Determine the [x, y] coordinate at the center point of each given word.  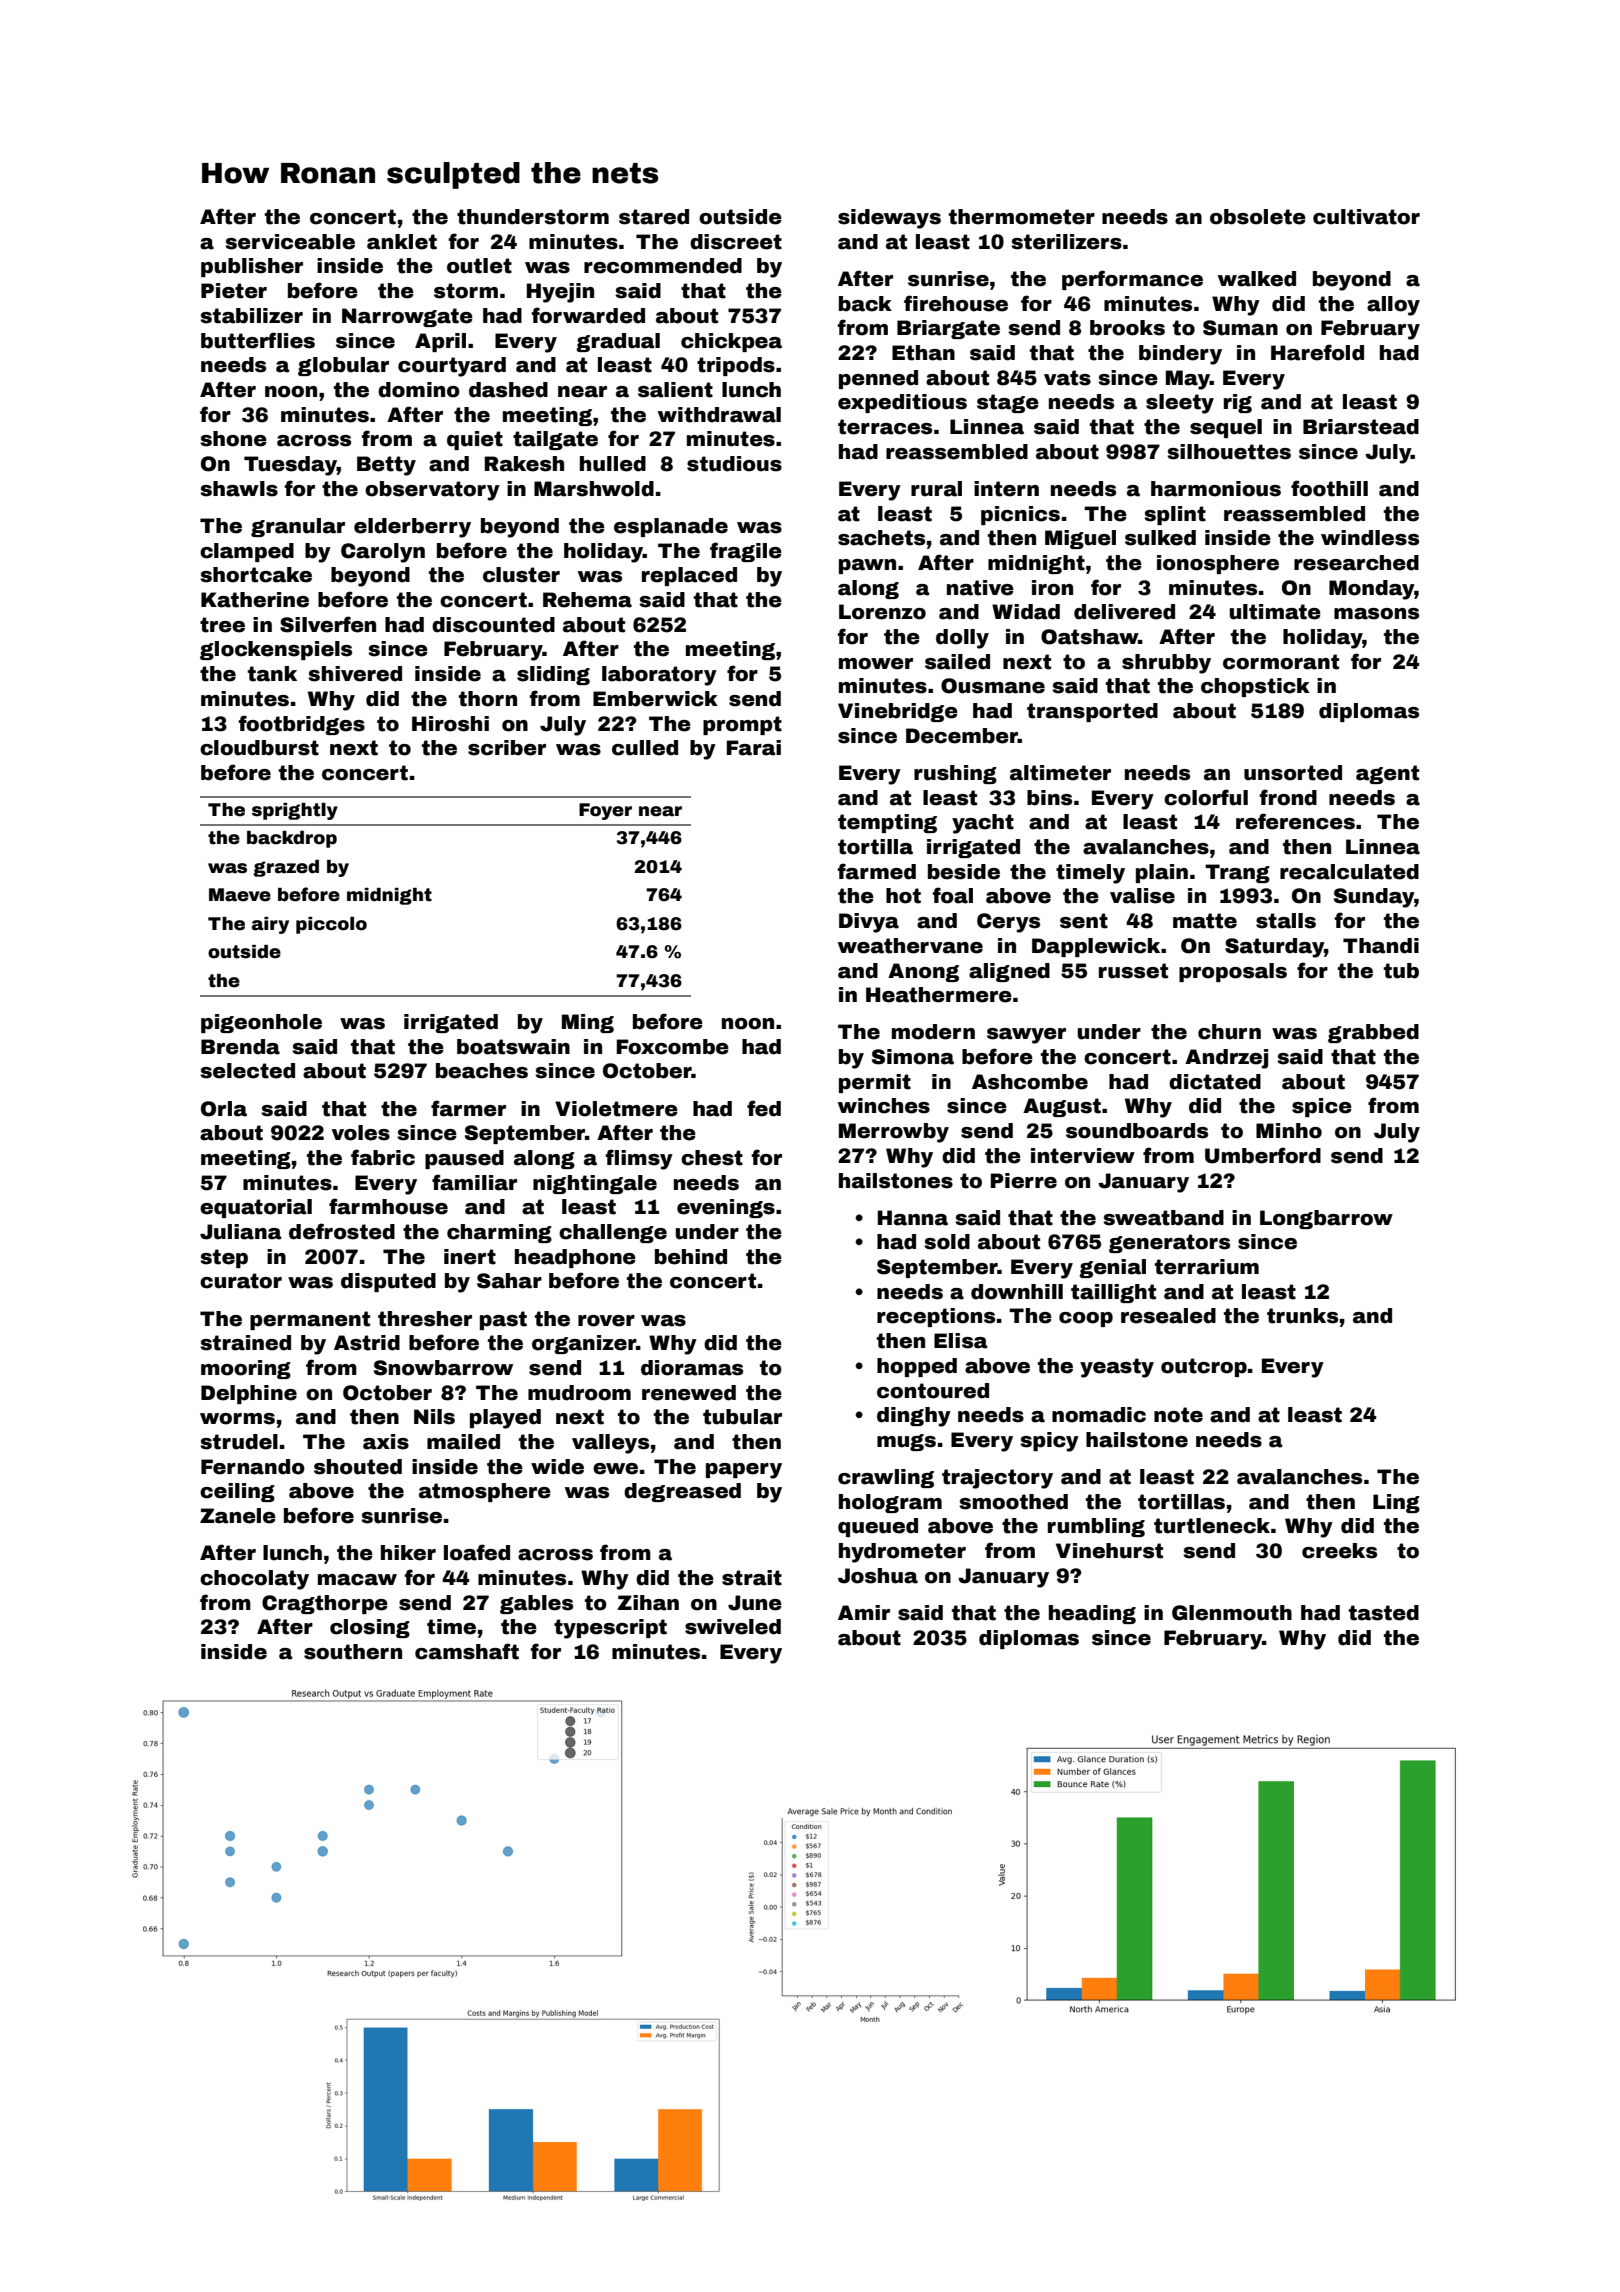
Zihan [648, 1603]
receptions [936, 1317]
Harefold [1317, 352]
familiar [474, 1182]
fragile [746, 552]
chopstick [1255, 687]
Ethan [923, 353]
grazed [286, 868]
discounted [493, 625]
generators [1169, 1243]
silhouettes [1229, 452]
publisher [252, 267]
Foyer [605, 811]
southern [353, 1652]
